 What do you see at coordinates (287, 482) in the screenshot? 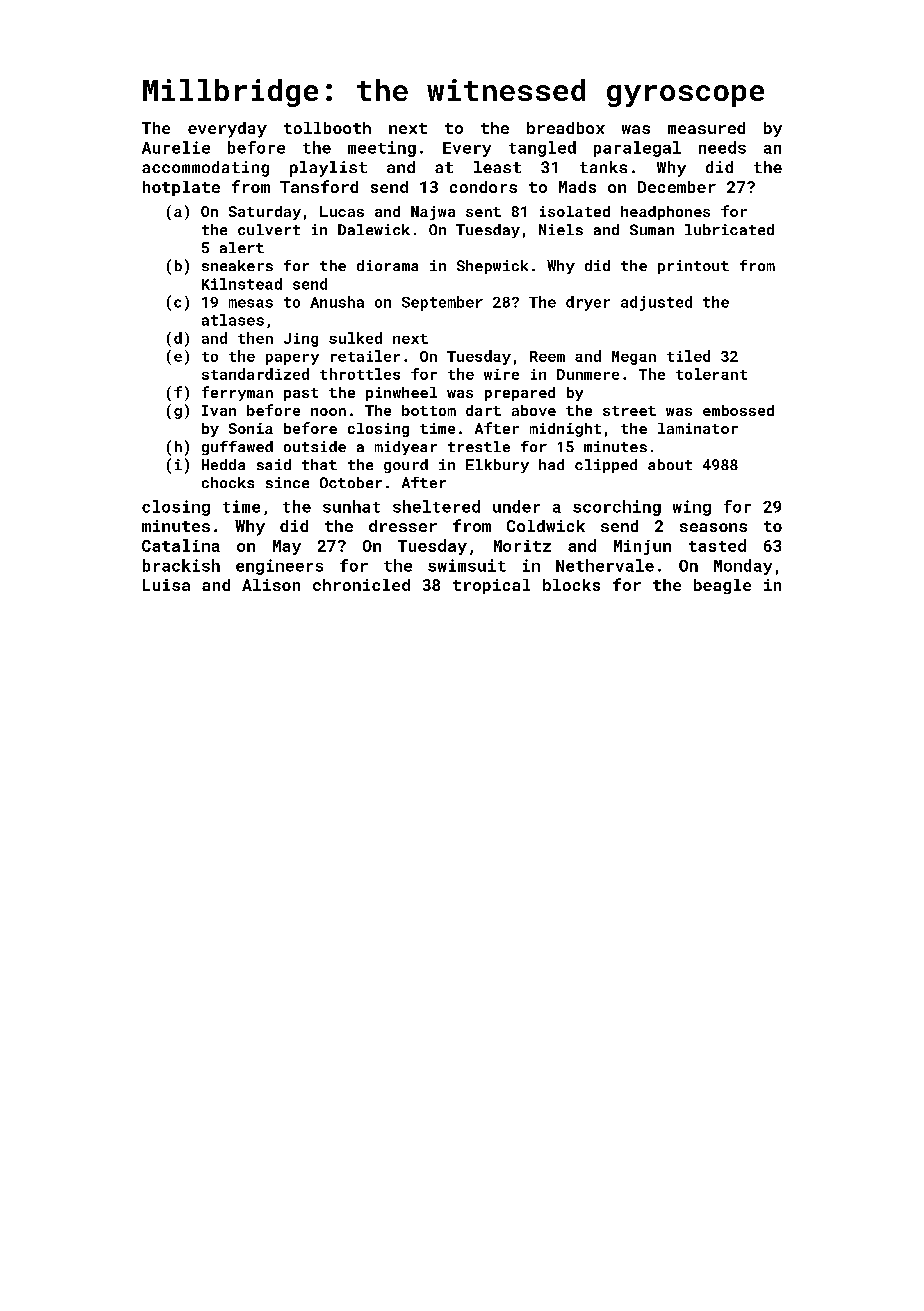
I see `since` at bounding box center [287, 482].
